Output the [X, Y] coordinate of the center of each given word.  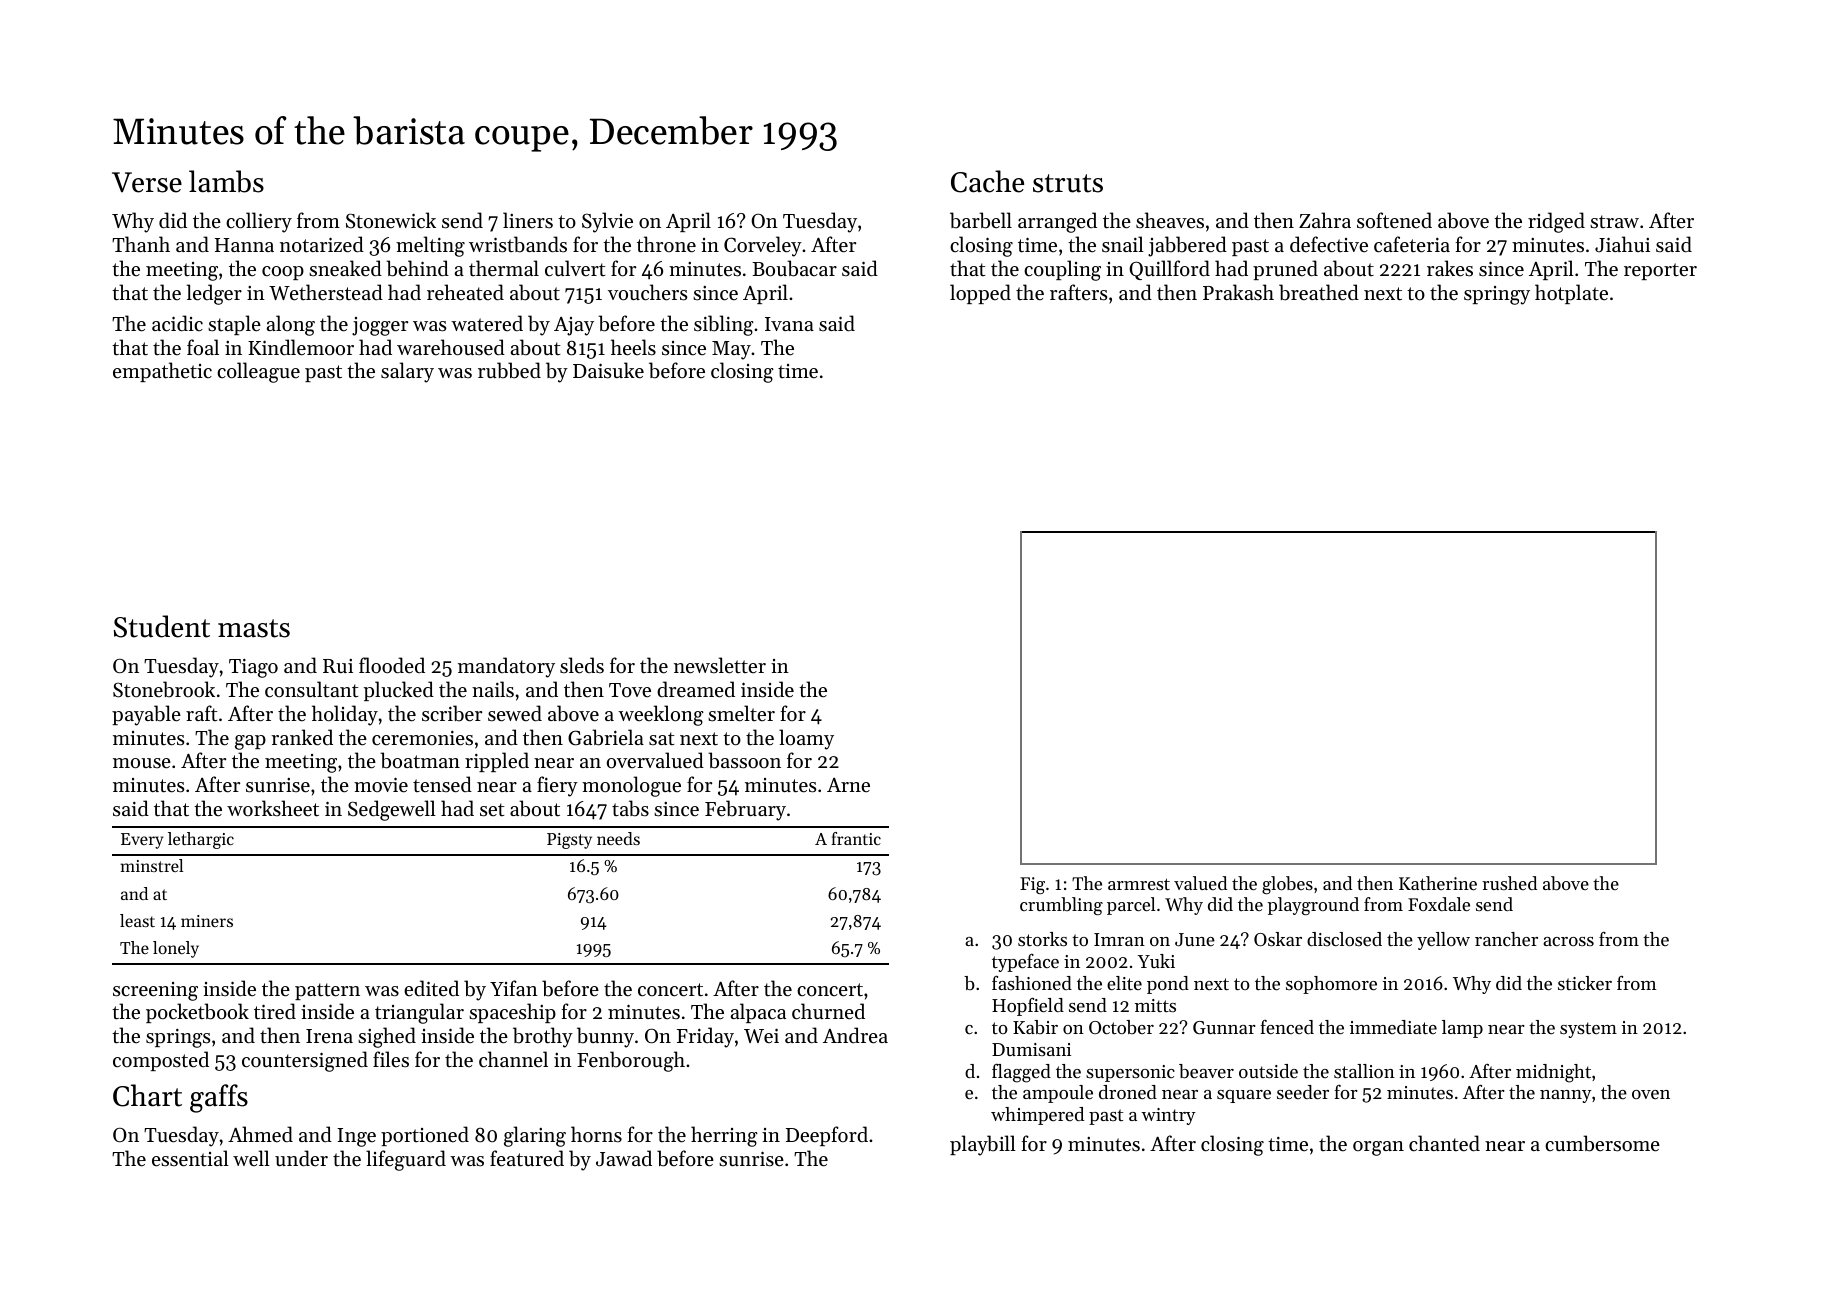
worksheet [273, 808]
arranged [1057, 222]
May [731, 350]
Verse [147, 182]
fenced [1287, 1027]
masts [254, 628]
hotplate [1571, 294]
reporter [1660, 271]
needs [618, 838]
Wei [761, 1035]
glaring [535, 1136]
